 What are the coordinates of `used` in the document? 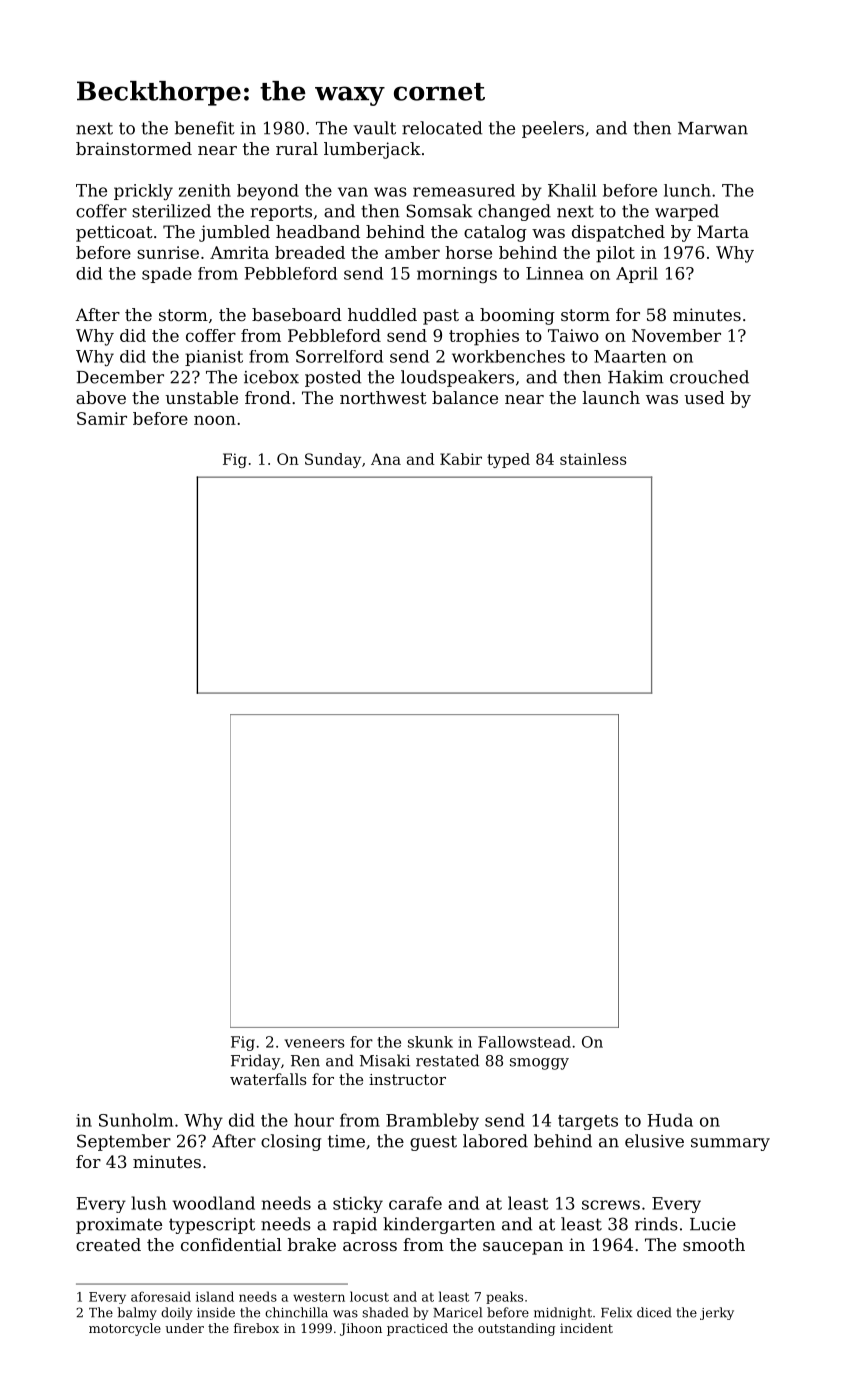 It's located at (705, 397).
